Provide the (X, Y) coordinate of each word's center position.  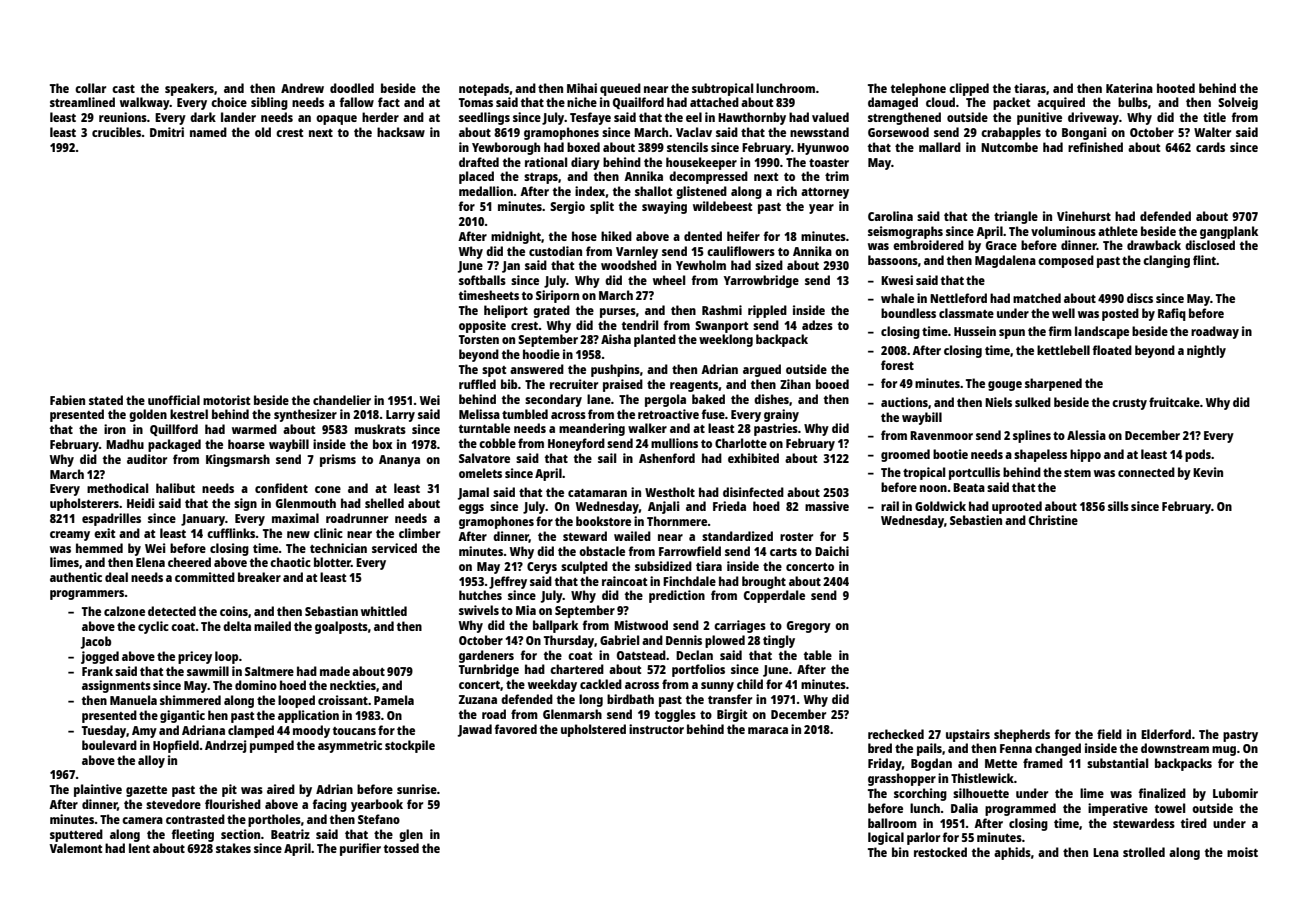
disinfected (753, 492)
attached (714, 102)
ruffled (477, 384)
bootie (950, 454)
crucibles (117, 132)
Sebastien (976, 520)
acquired (1061, 103)
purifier (360, 849)
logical (886, 838)
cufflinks (231, 533)
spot (494, 371)
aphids (1012, 853)
